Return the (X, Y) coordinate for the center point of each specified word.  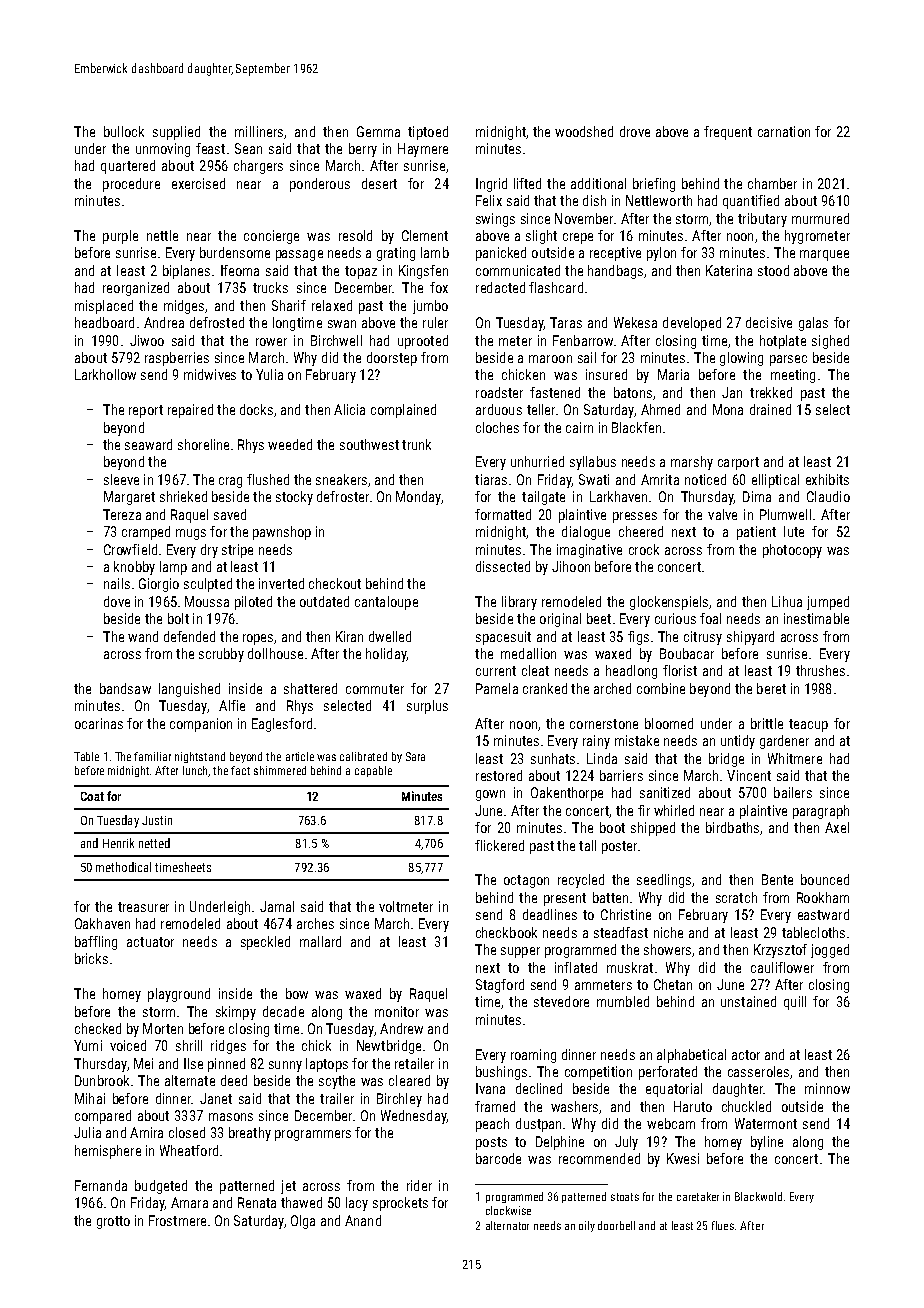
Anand (363, 1220)
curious (675, 618)
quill (795, 1003)
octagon (526, 881)
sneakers (341, 479)
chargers (258, 167)
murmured (820, 218)
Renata (257, 1202)
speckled (265, 943)
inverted (281, 583)
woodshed (584, 131)
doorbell (616, 1225)
